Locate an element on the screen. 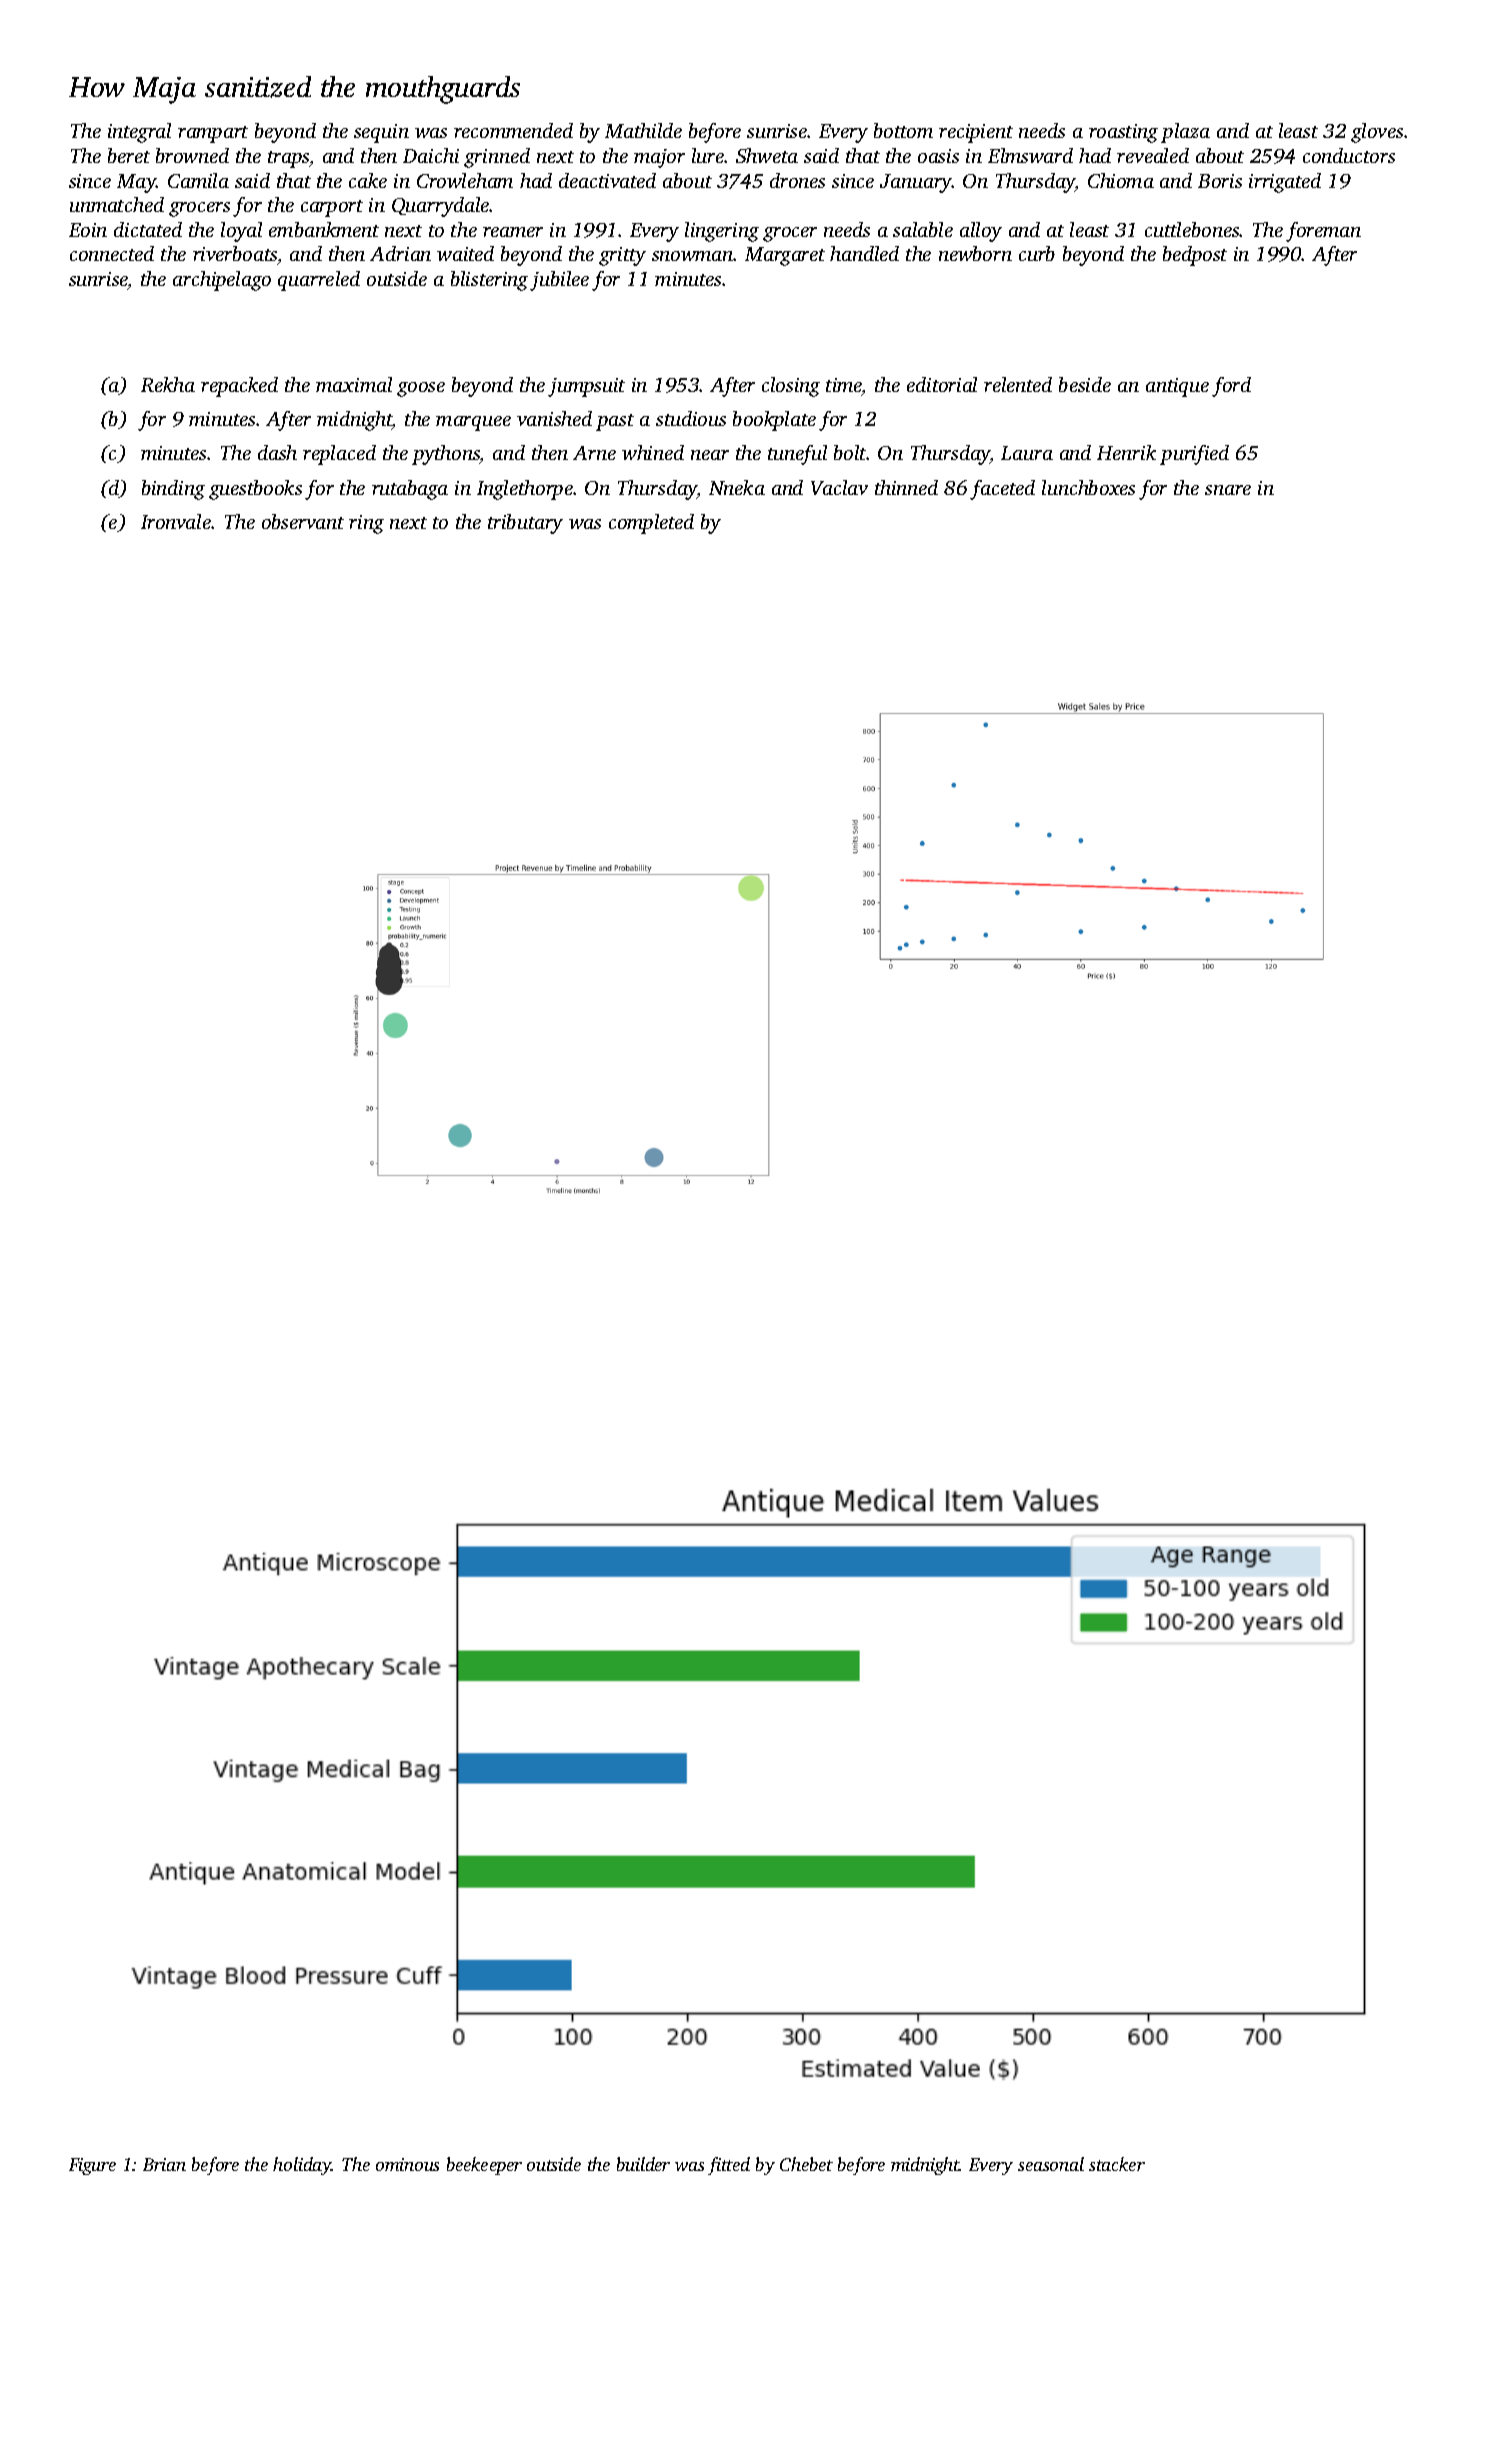 The height and width of the screenshot is (2464, 1496). completed is located at coordinates (651, 524).
